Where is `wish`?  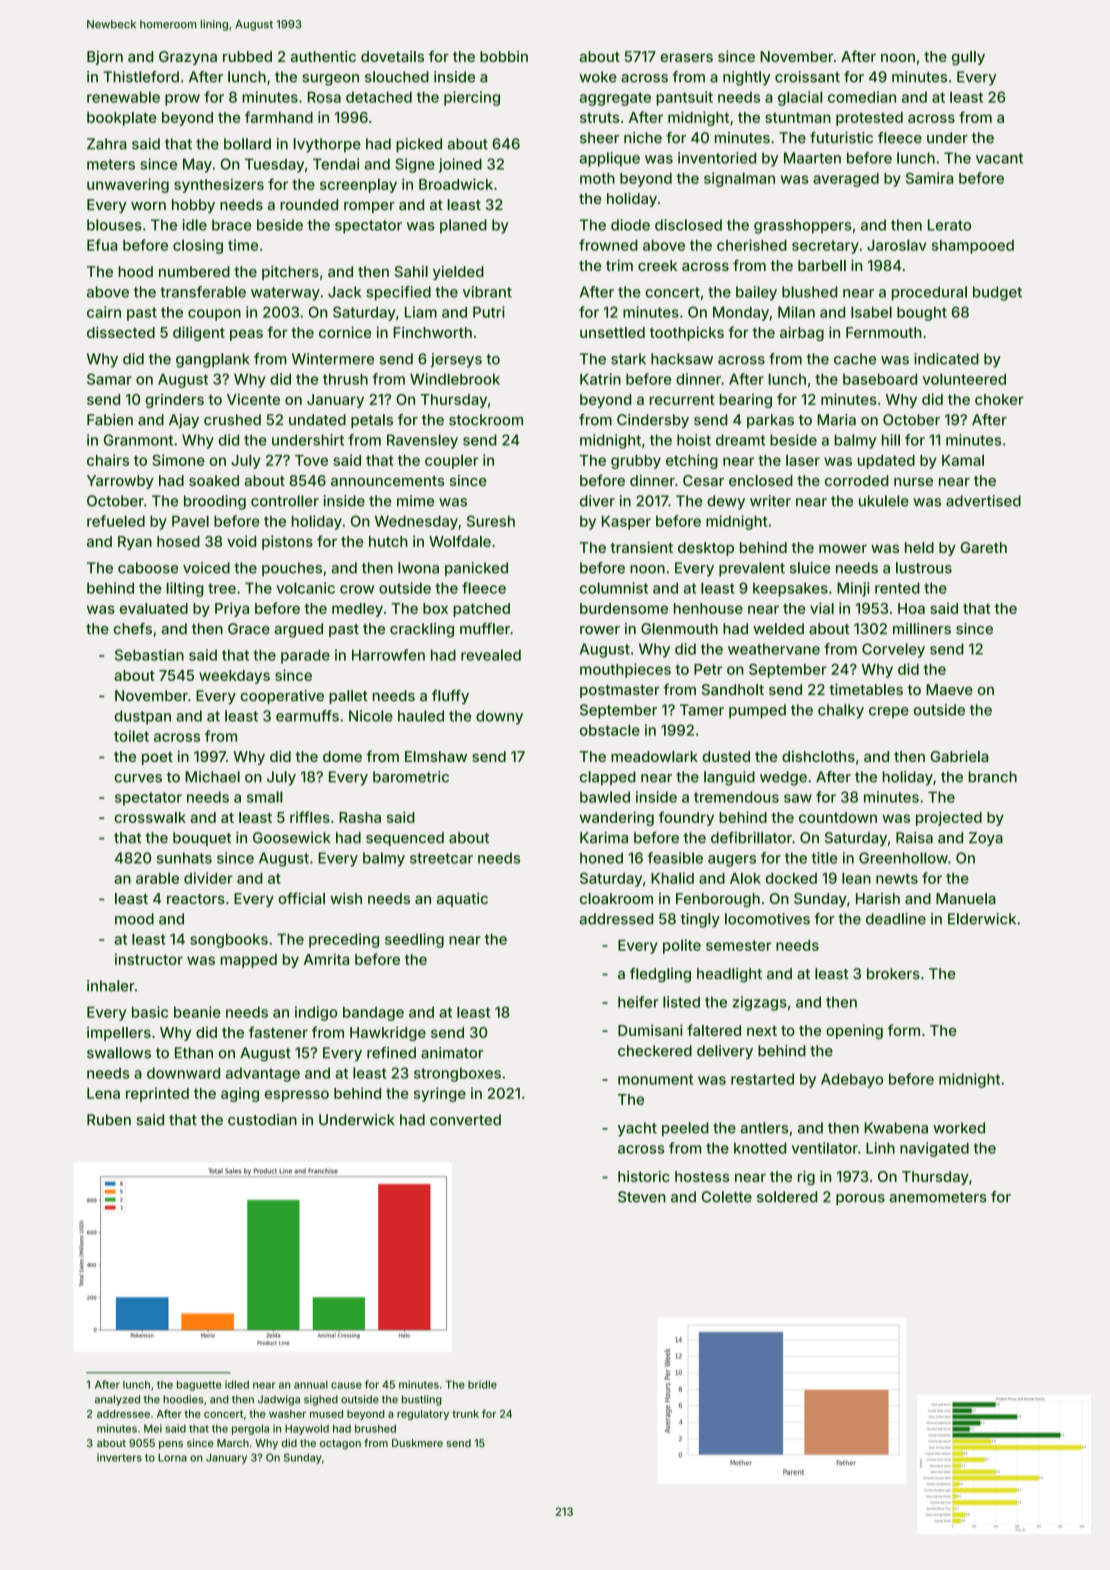
wish is located at coordinates (346, 898).
